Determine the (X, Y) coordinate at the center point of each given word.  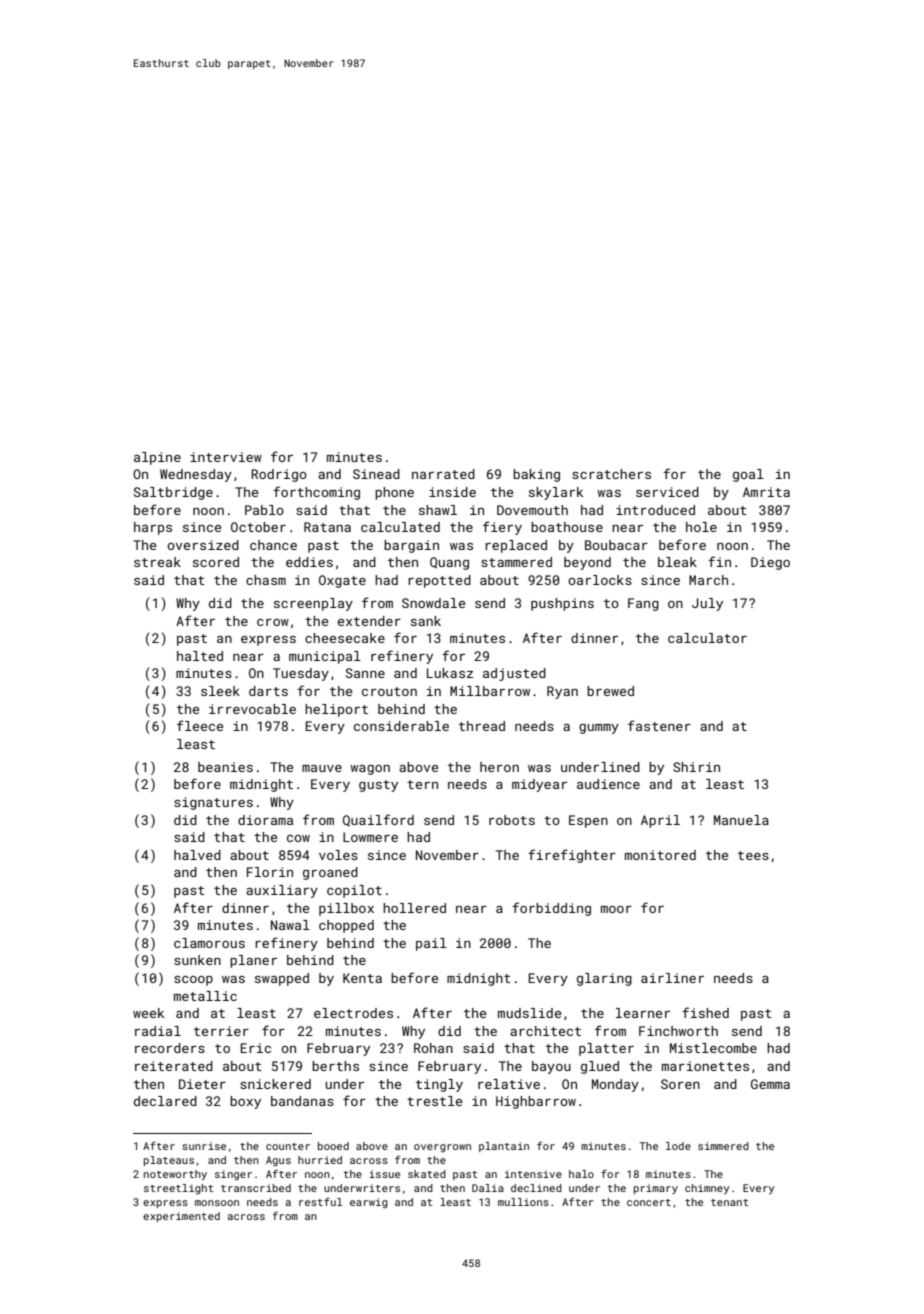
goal (748, 475)
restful (320, 1201)
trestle (434, 1101)
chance (273, 545)
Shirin (696, 767)
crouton (389, 691)
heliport (336, 710)
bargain (411, 546)
